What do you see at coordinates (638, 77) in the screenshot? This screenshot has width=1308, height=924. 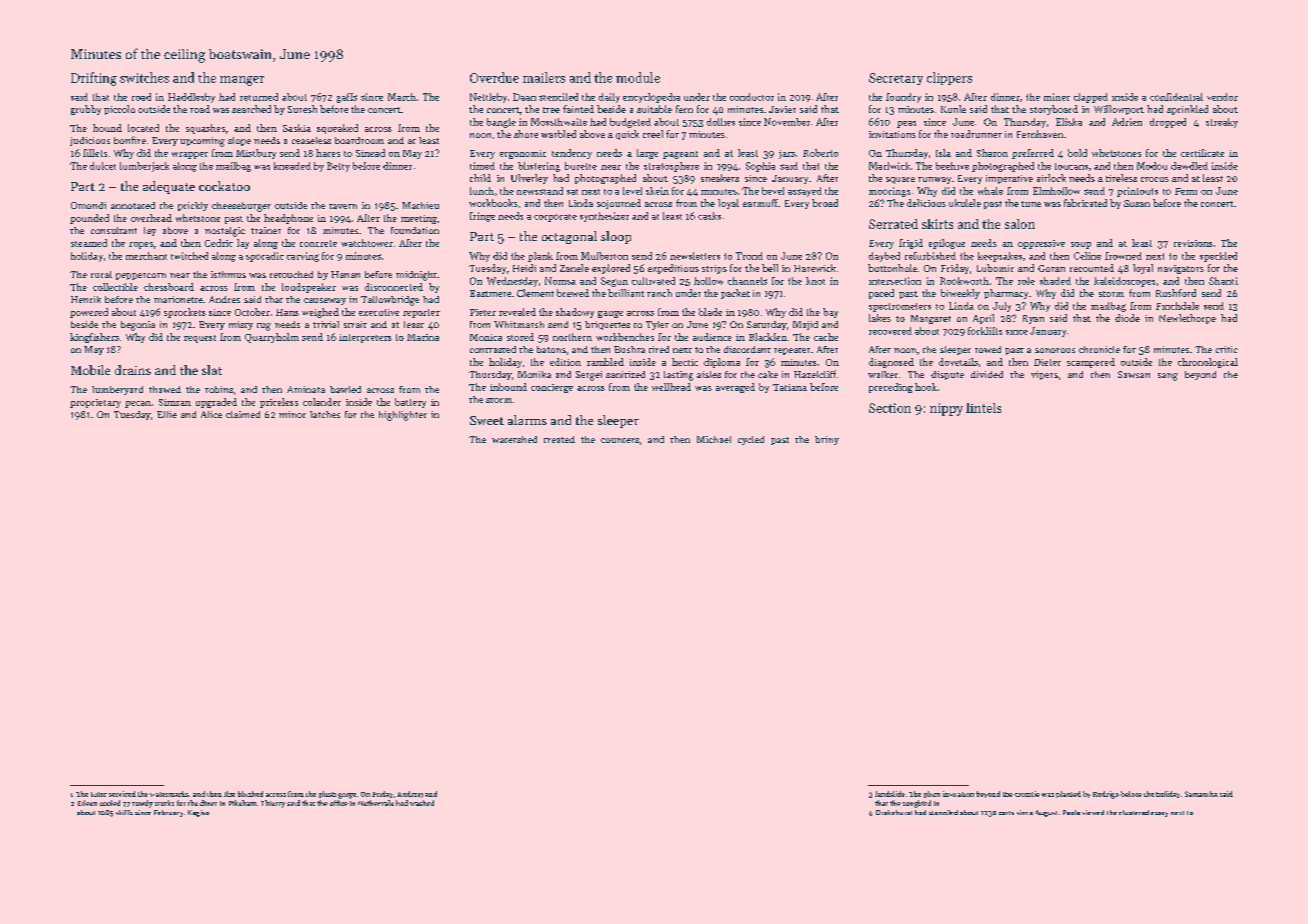 I see `module` at bounding box center [638, 77].
